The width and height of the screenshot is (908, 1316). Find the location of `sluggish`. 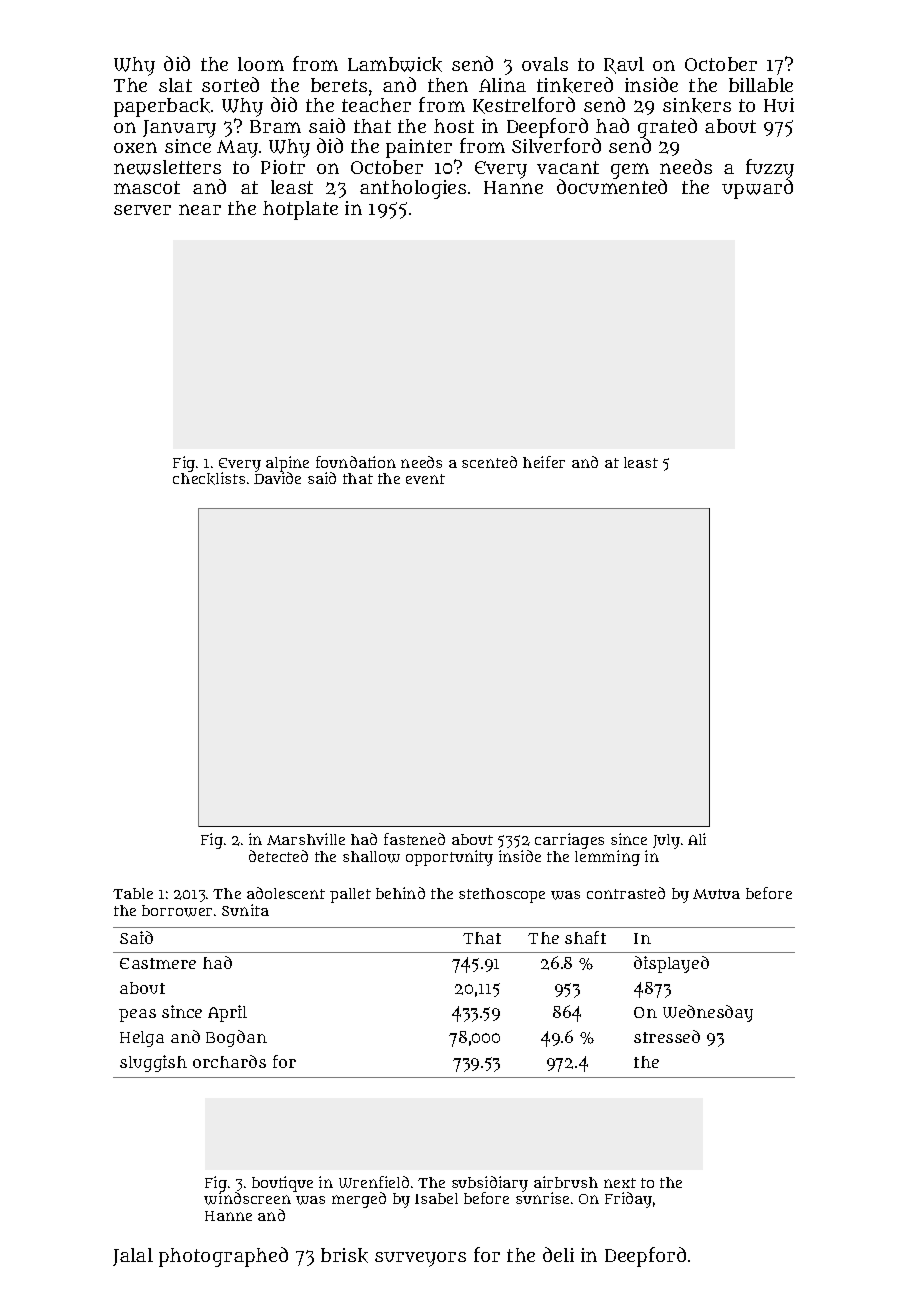

sluggish is located at coordinates (153, 1063).
